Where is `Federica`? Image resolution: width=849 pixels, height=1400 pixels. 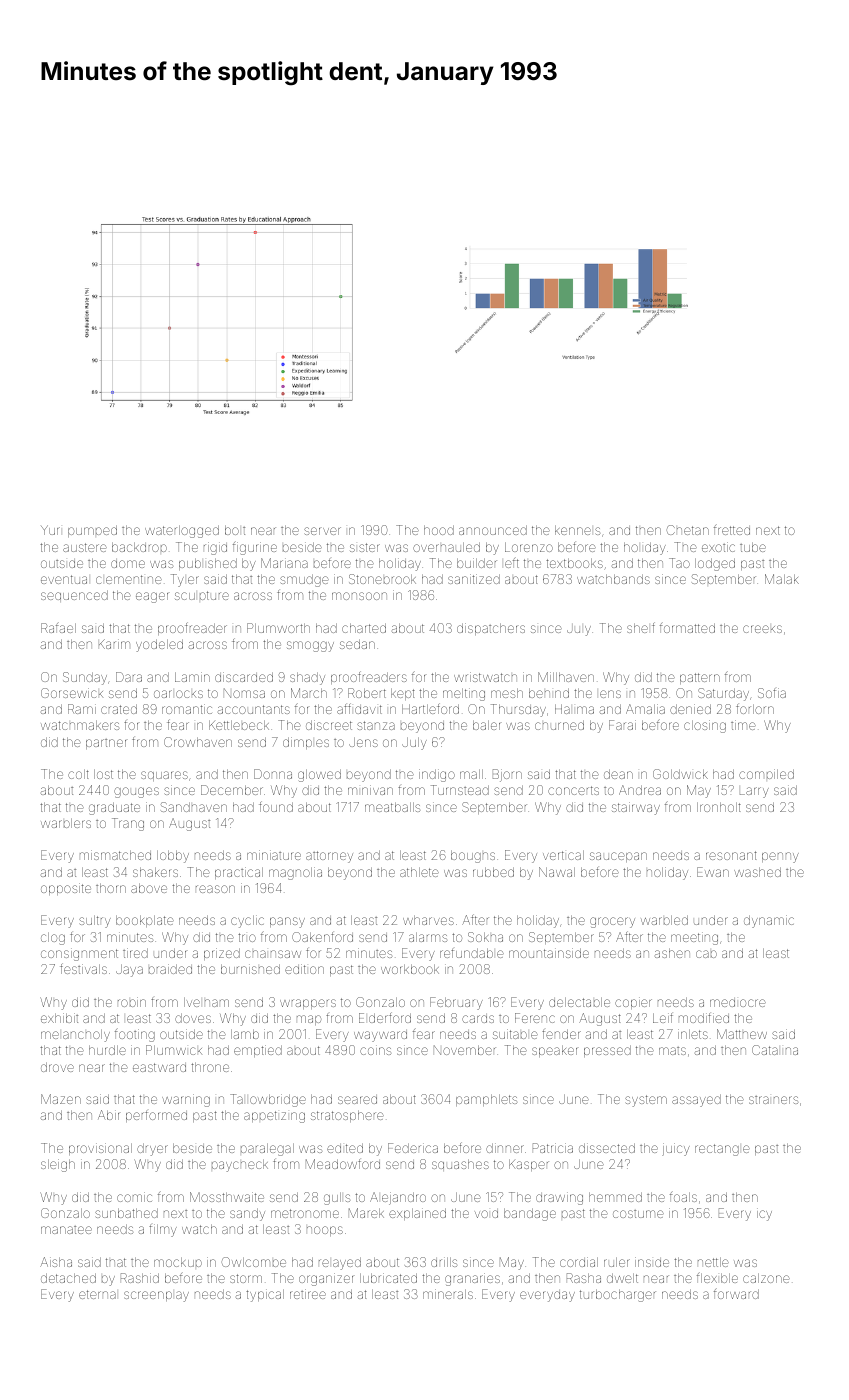
Federica is located at coordinates (413, 1148).
